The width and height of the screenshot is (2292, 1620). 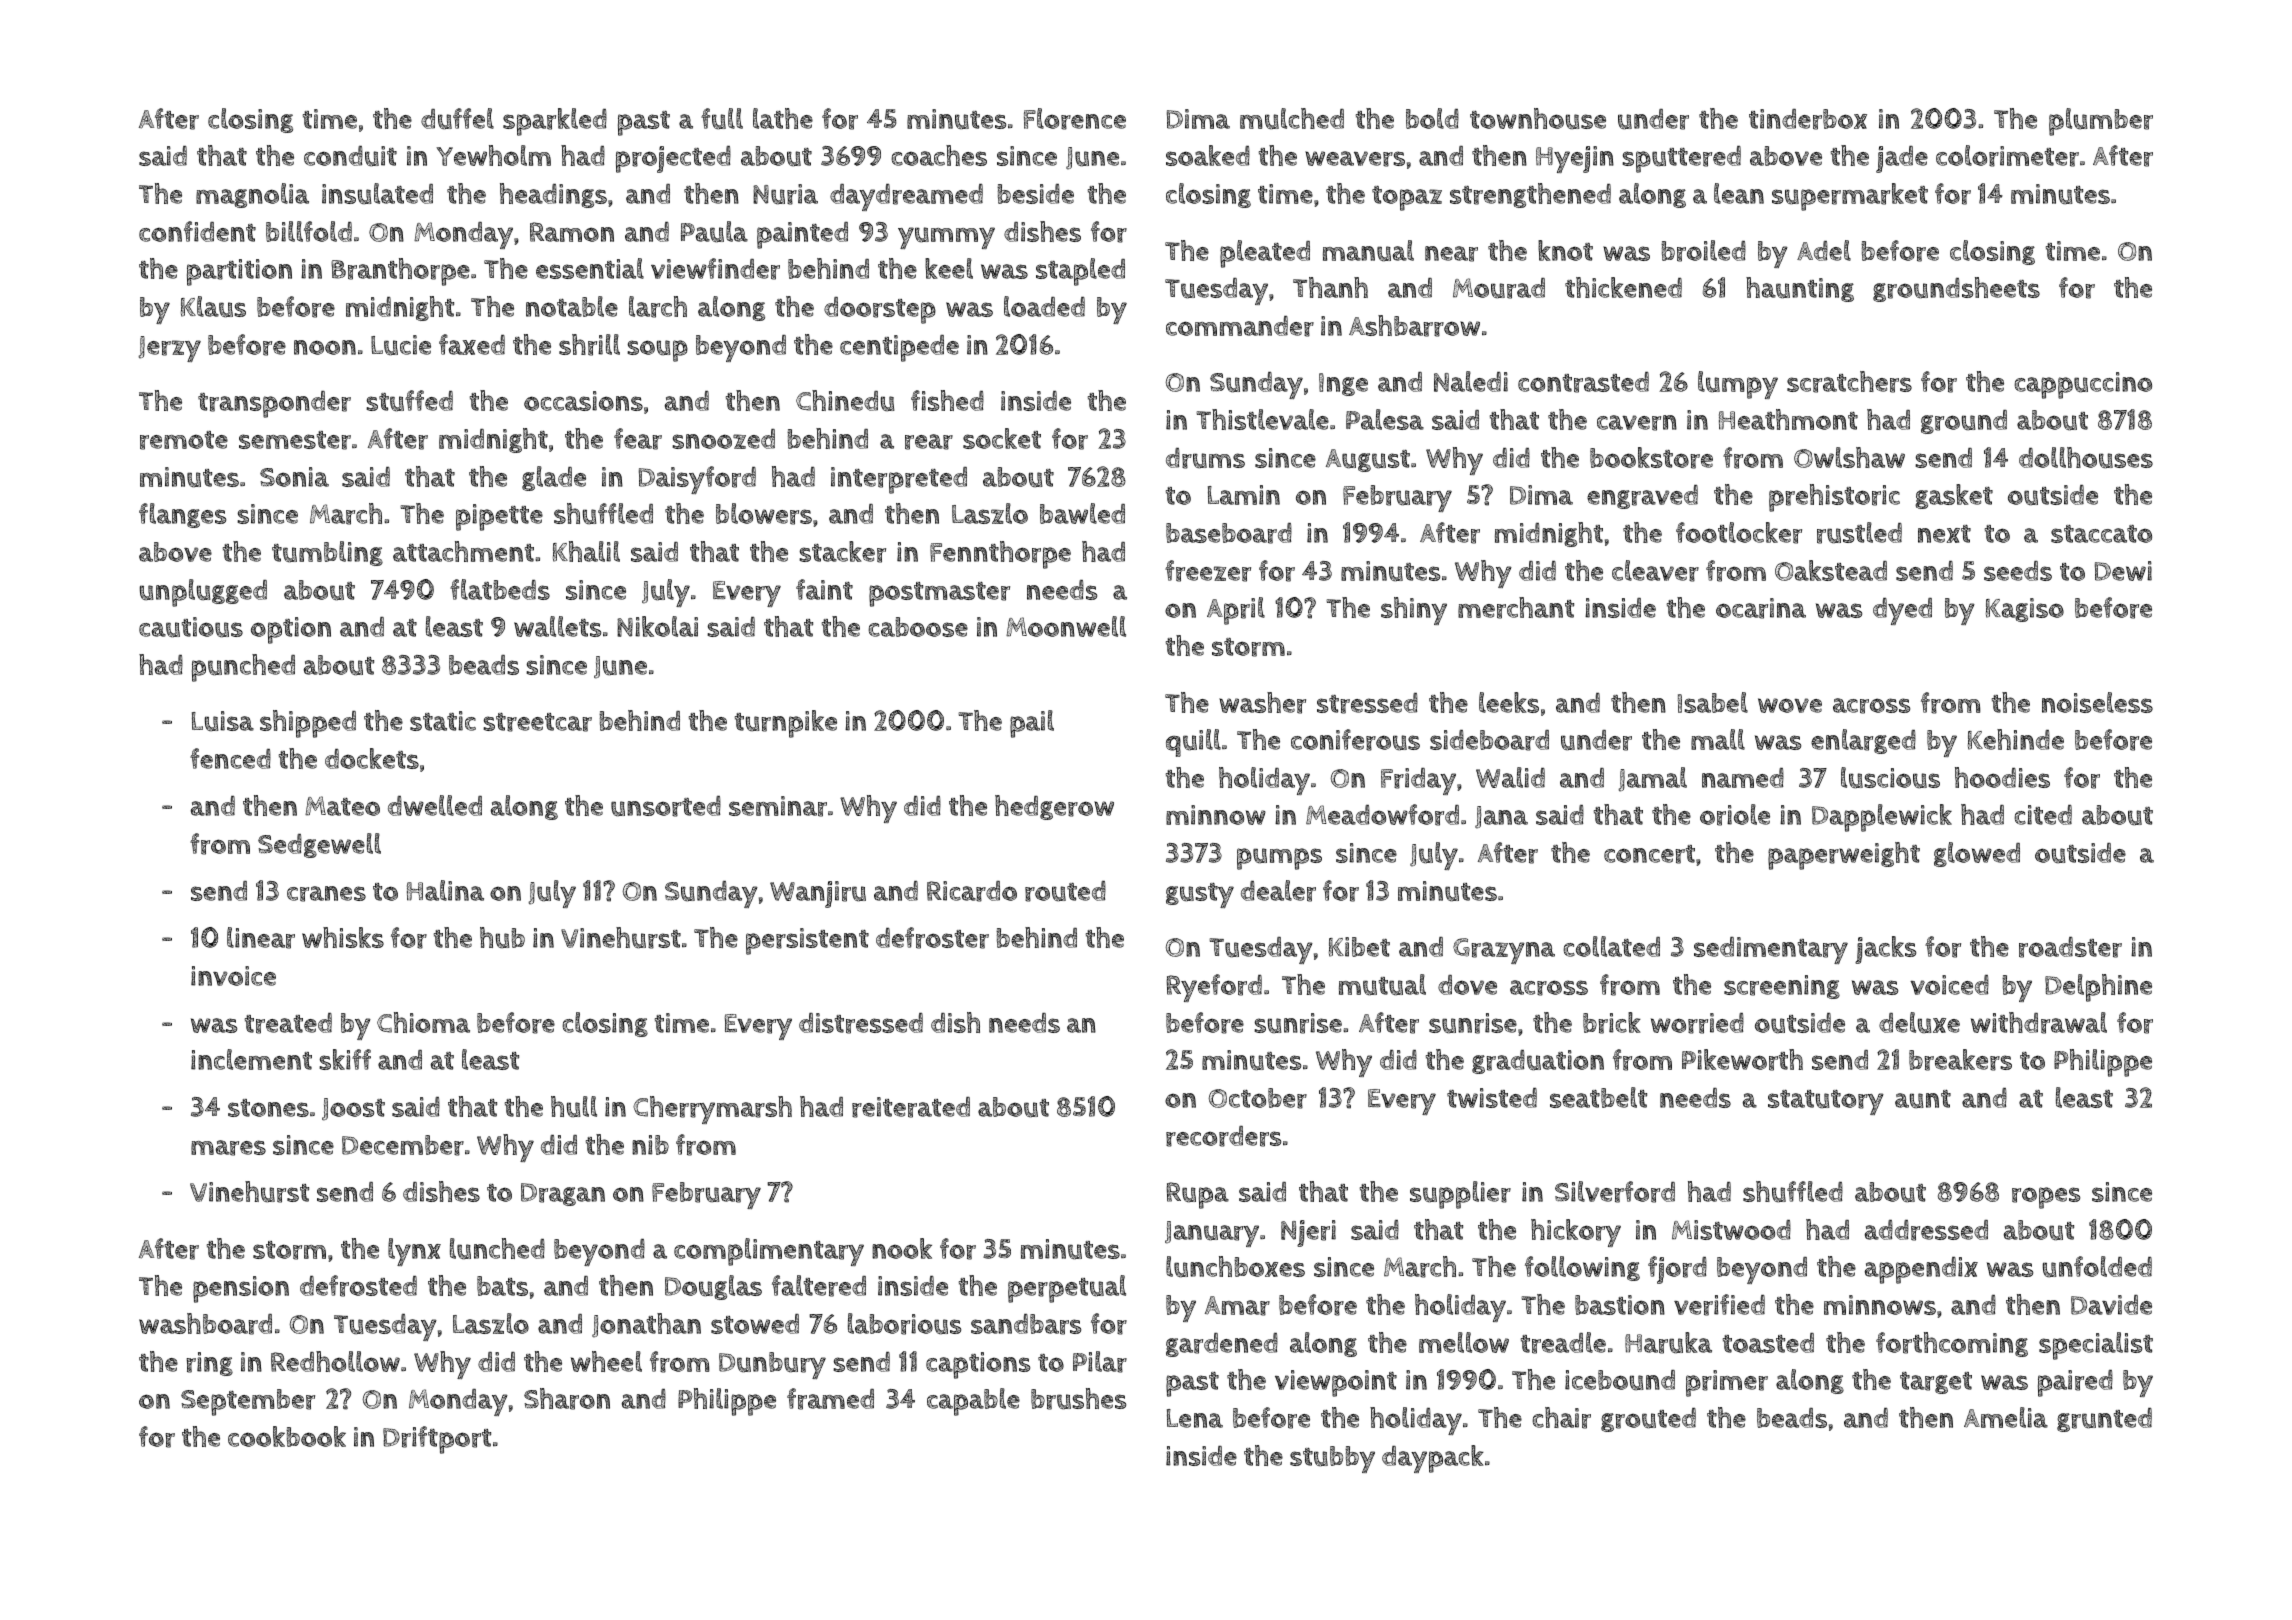 I want to click on Driftport, so click(x=437, y=1440).
